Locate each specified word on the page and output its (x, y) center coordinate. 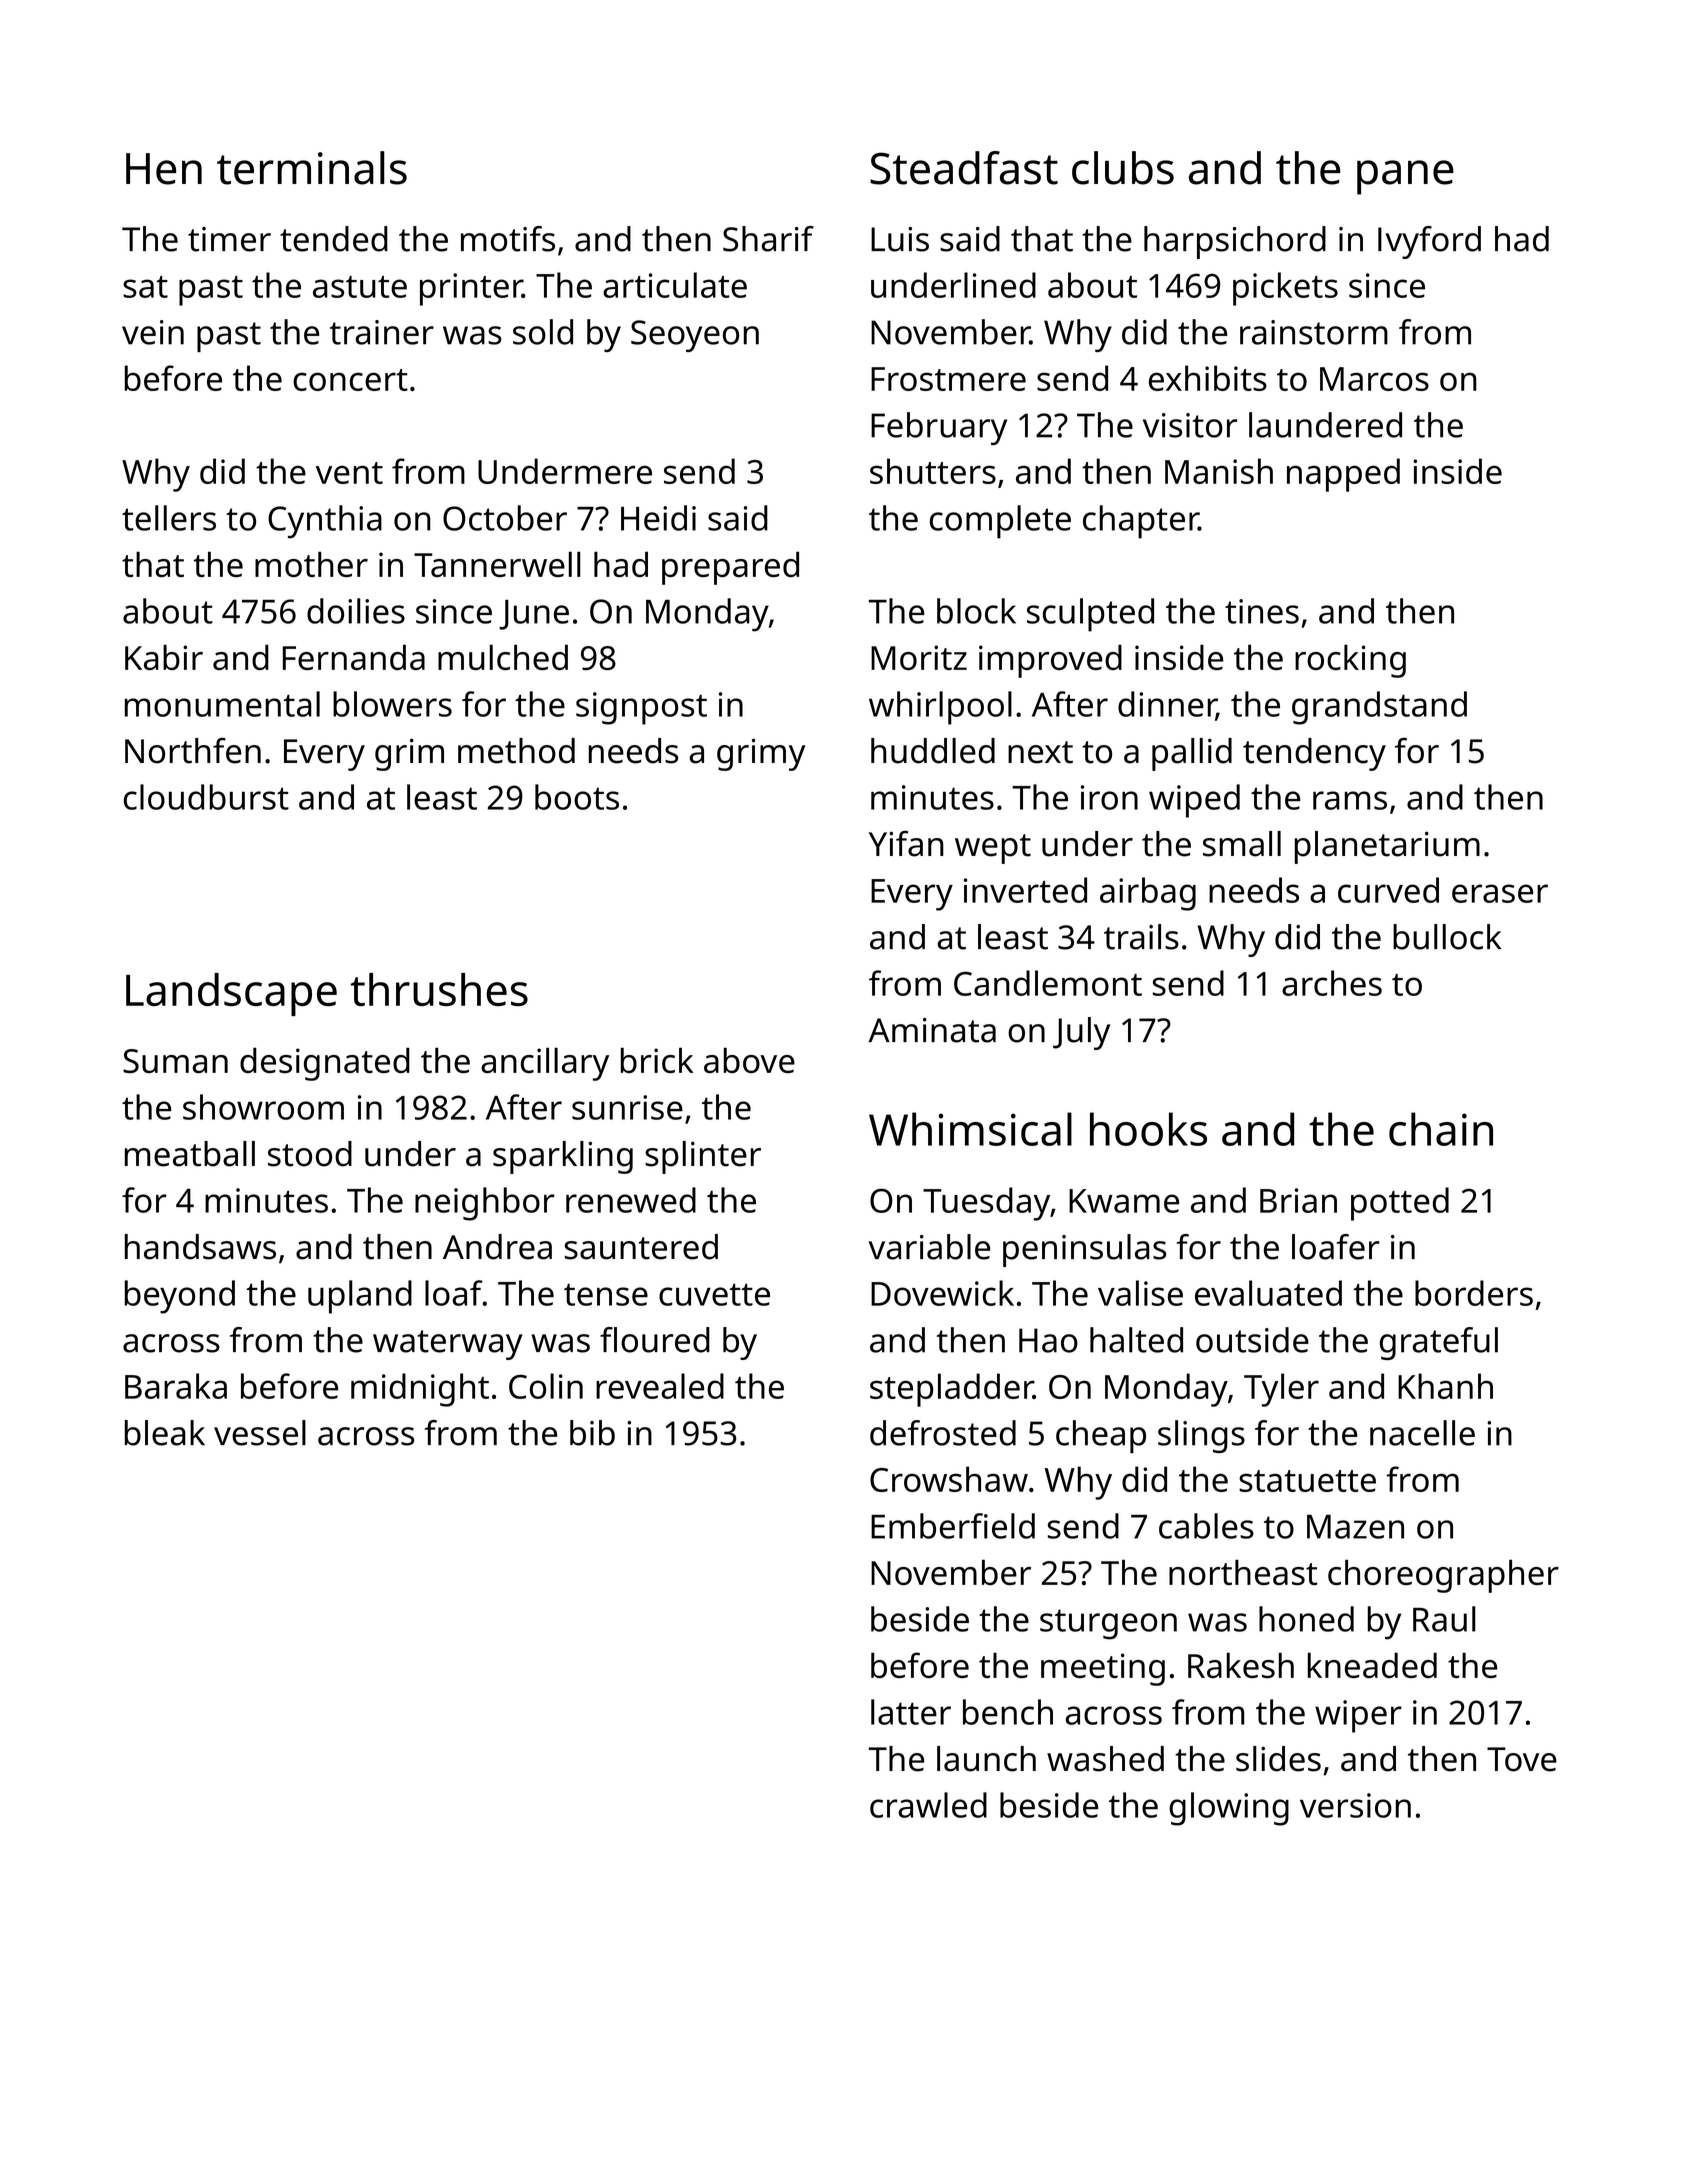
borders (1474, 1293)
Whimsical (970, 1129)
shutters (933, 471)
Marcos (1374, 379)
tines (1262, 611)
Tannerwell (497, 564)
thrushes (439, 989)
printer (471, 289)
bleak (165, 1433)
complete (1000, 522)
